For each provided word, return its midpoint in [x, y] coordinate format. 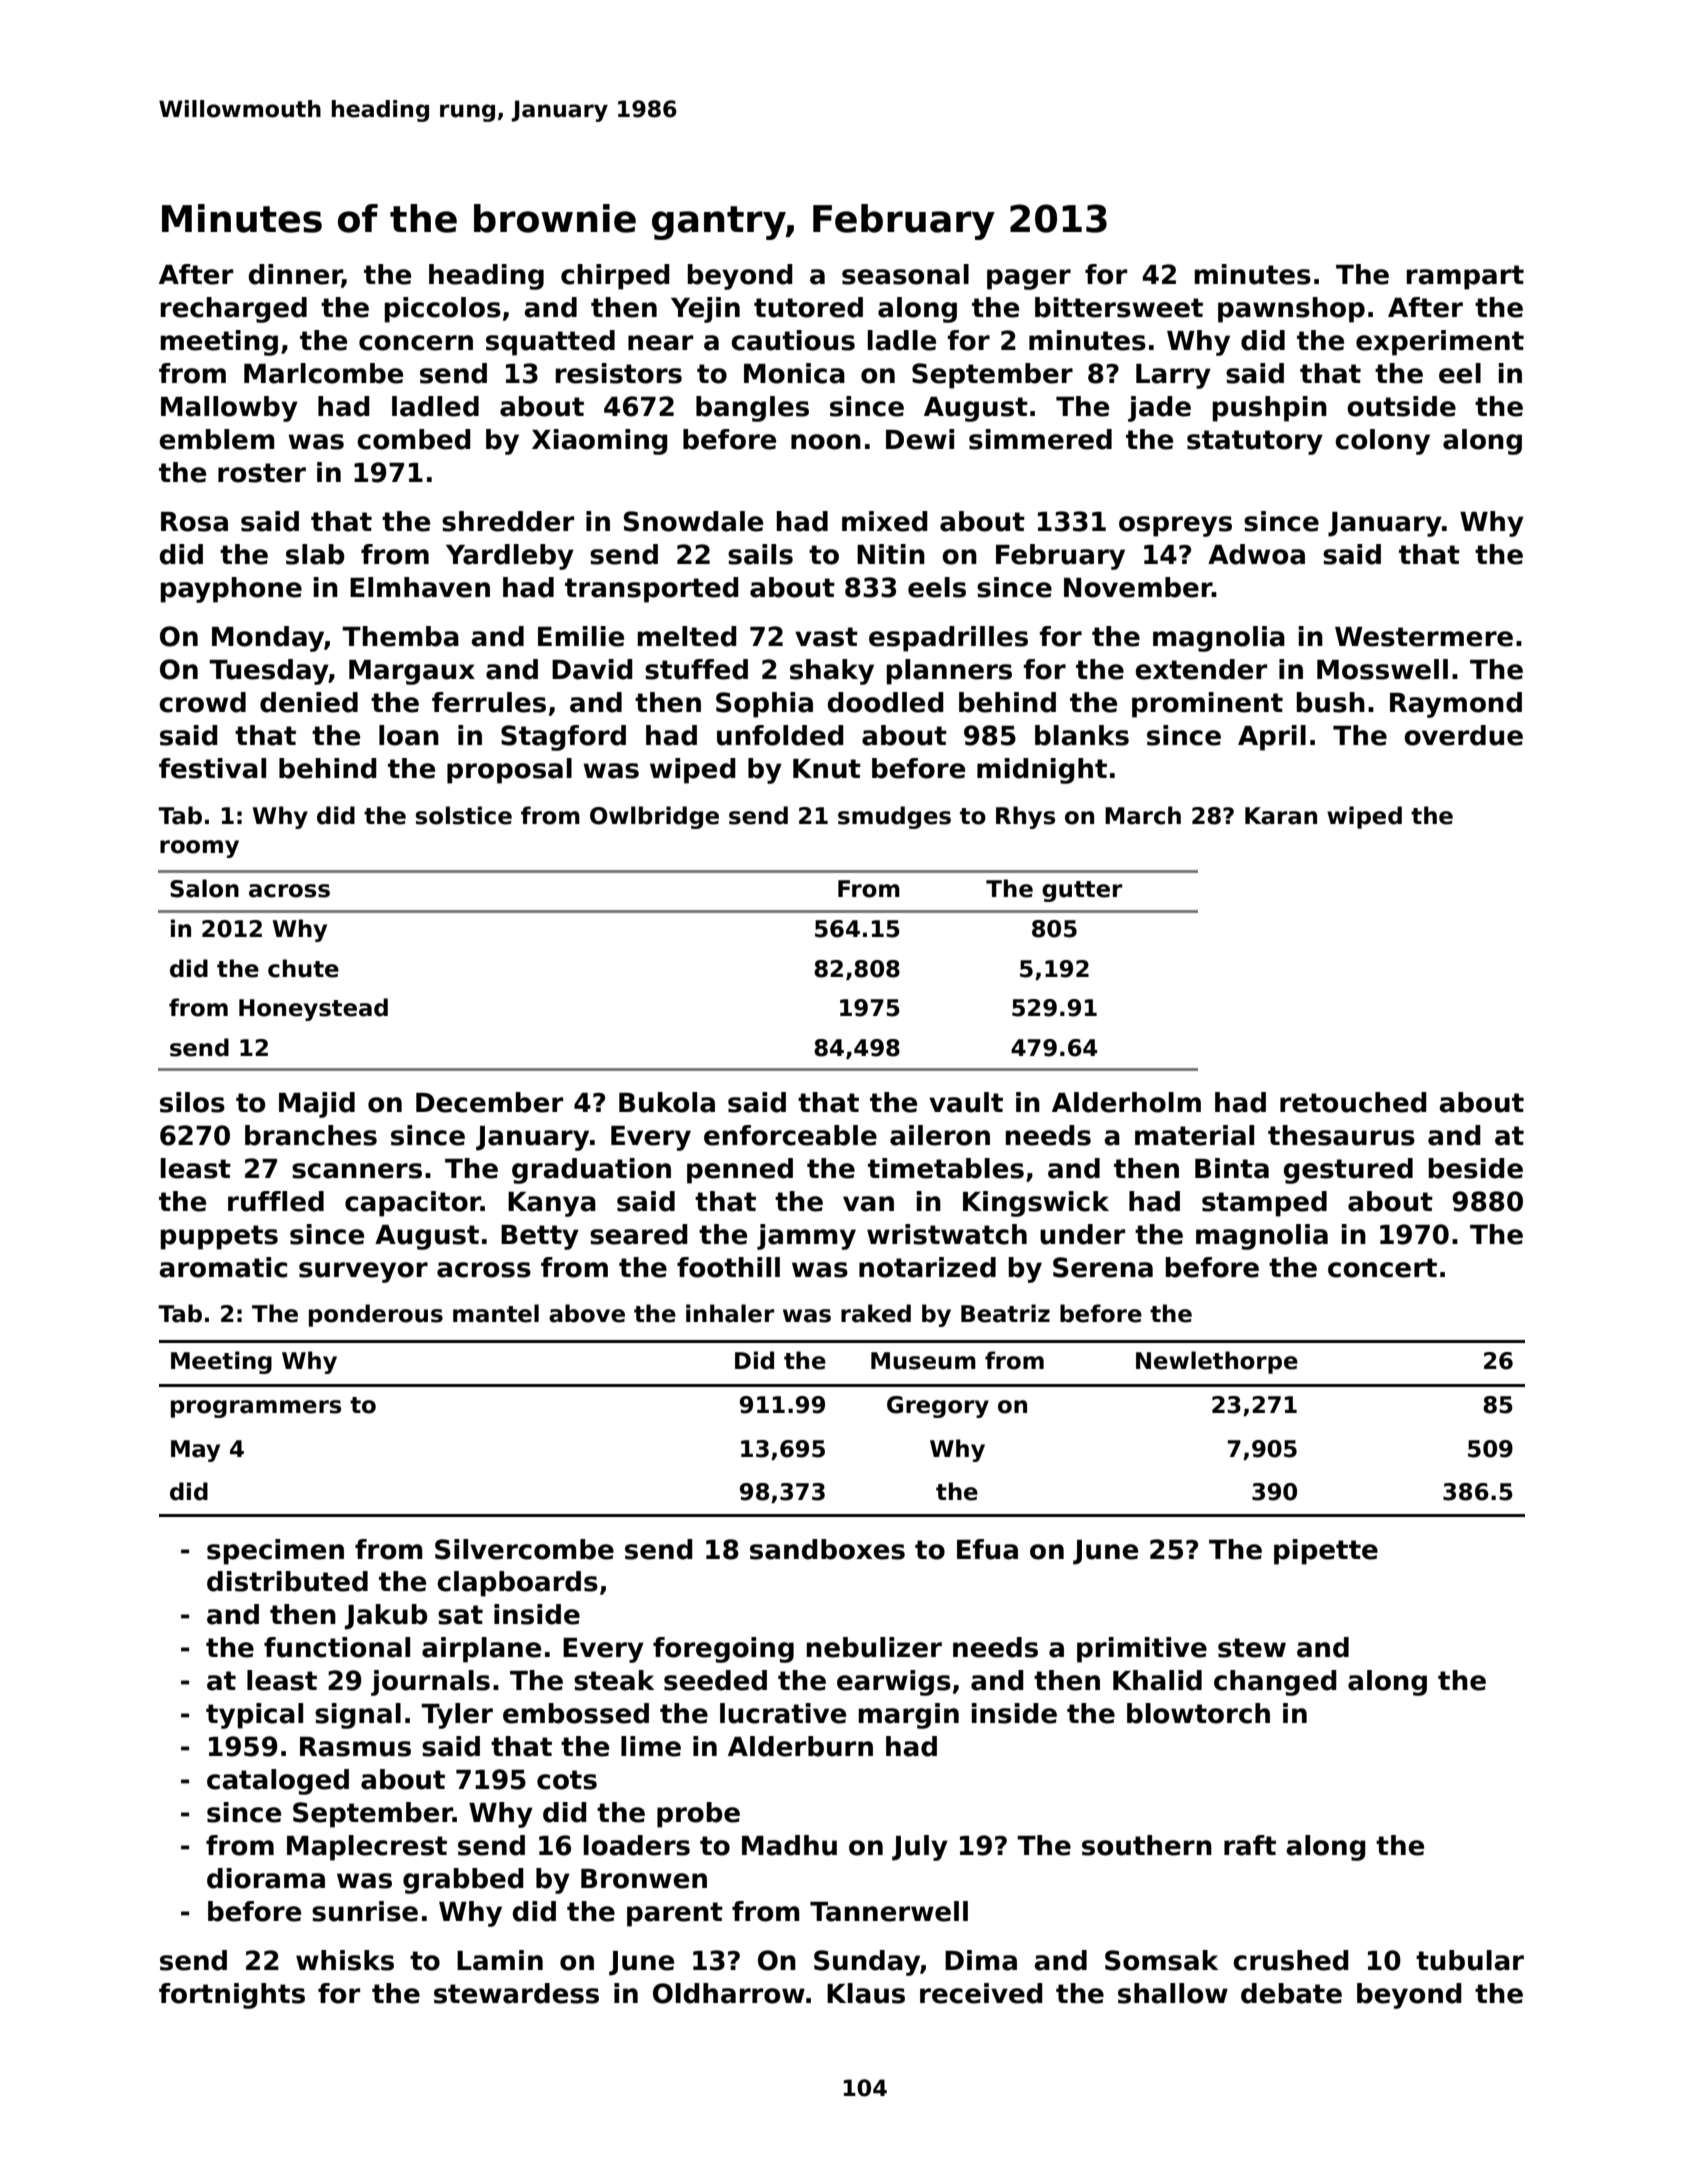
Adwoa [1256, 554]
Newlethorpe [1217, 1362]
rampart [1465, 277]
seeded [715, 1680]
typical [254, 1716]
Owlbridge [654, 817]
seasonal [905, 274]
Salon [204, 888]
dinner [295, 275]
